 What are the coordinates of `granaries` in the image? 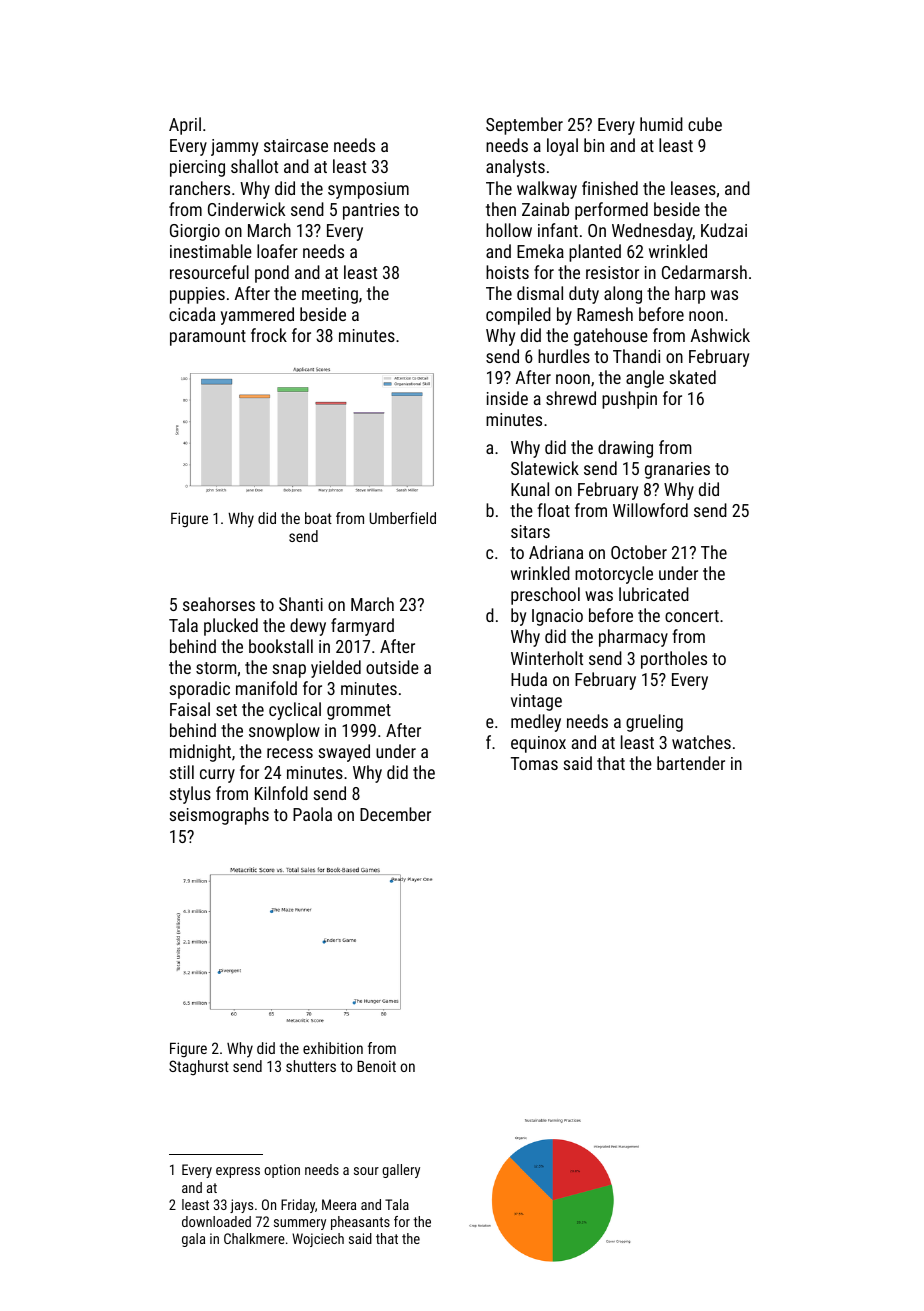 It's located at (677, 470).
